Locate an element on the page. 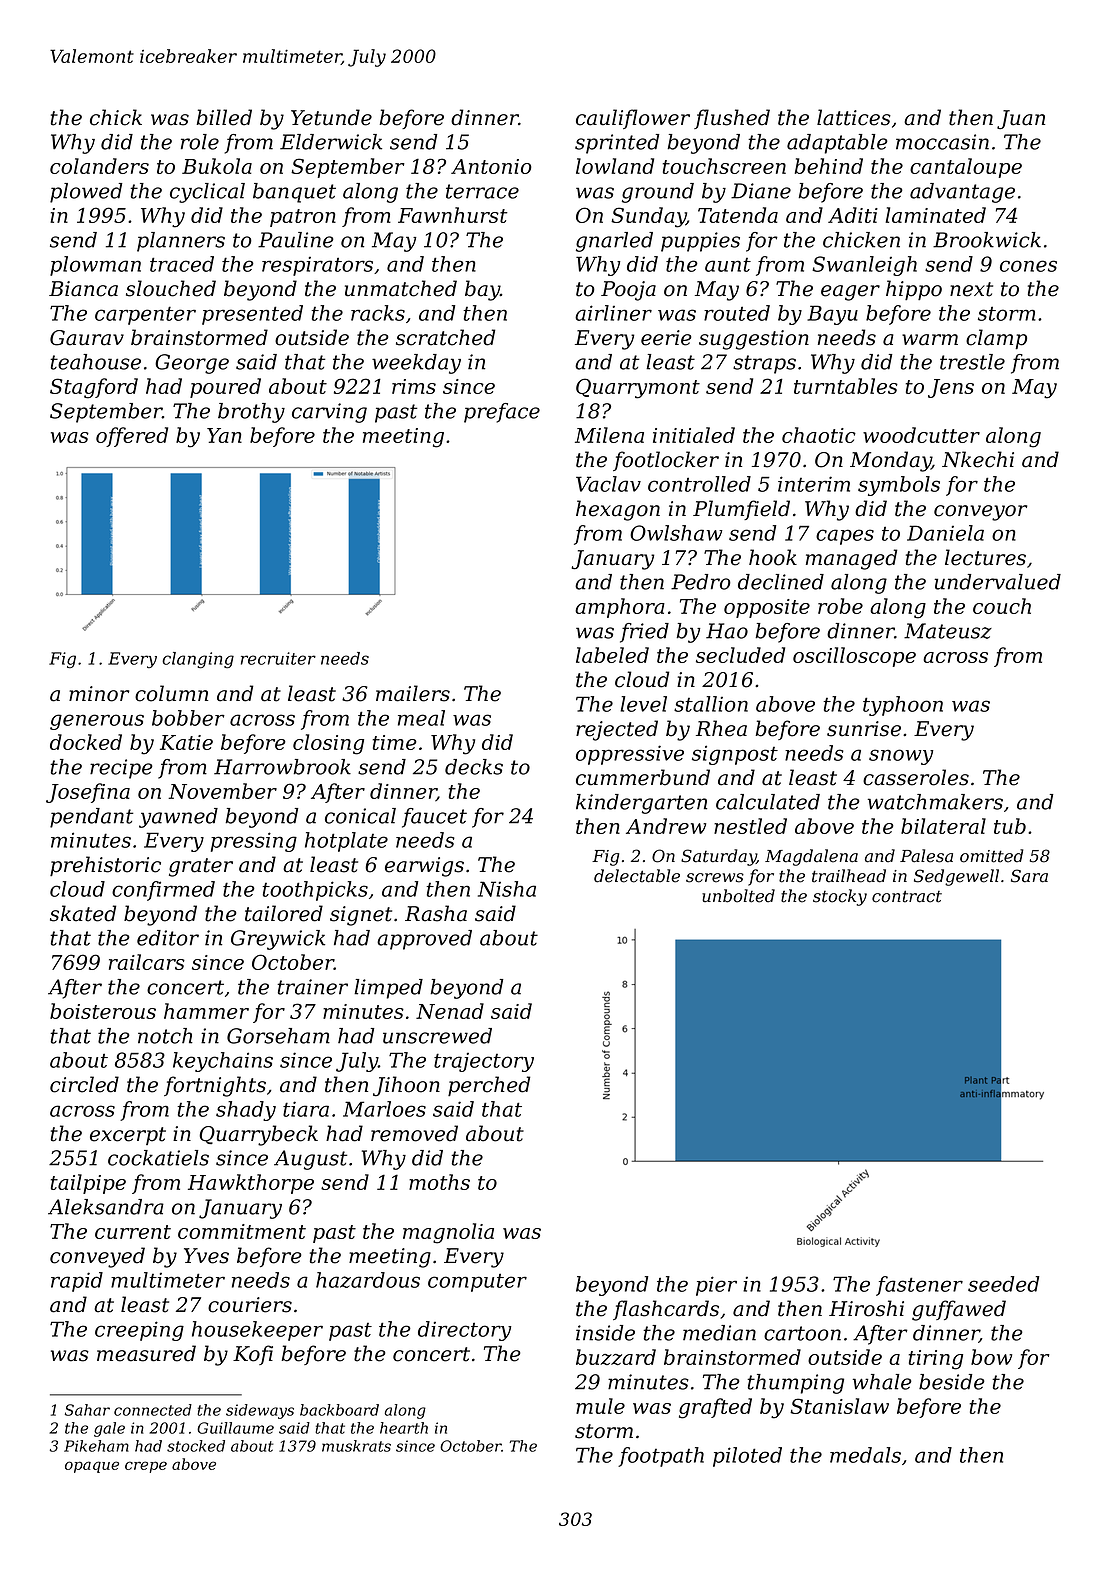 Image resolution: width=1118 pixels, height=1582 pixels. circled is located at coordinates (84, 1084).
